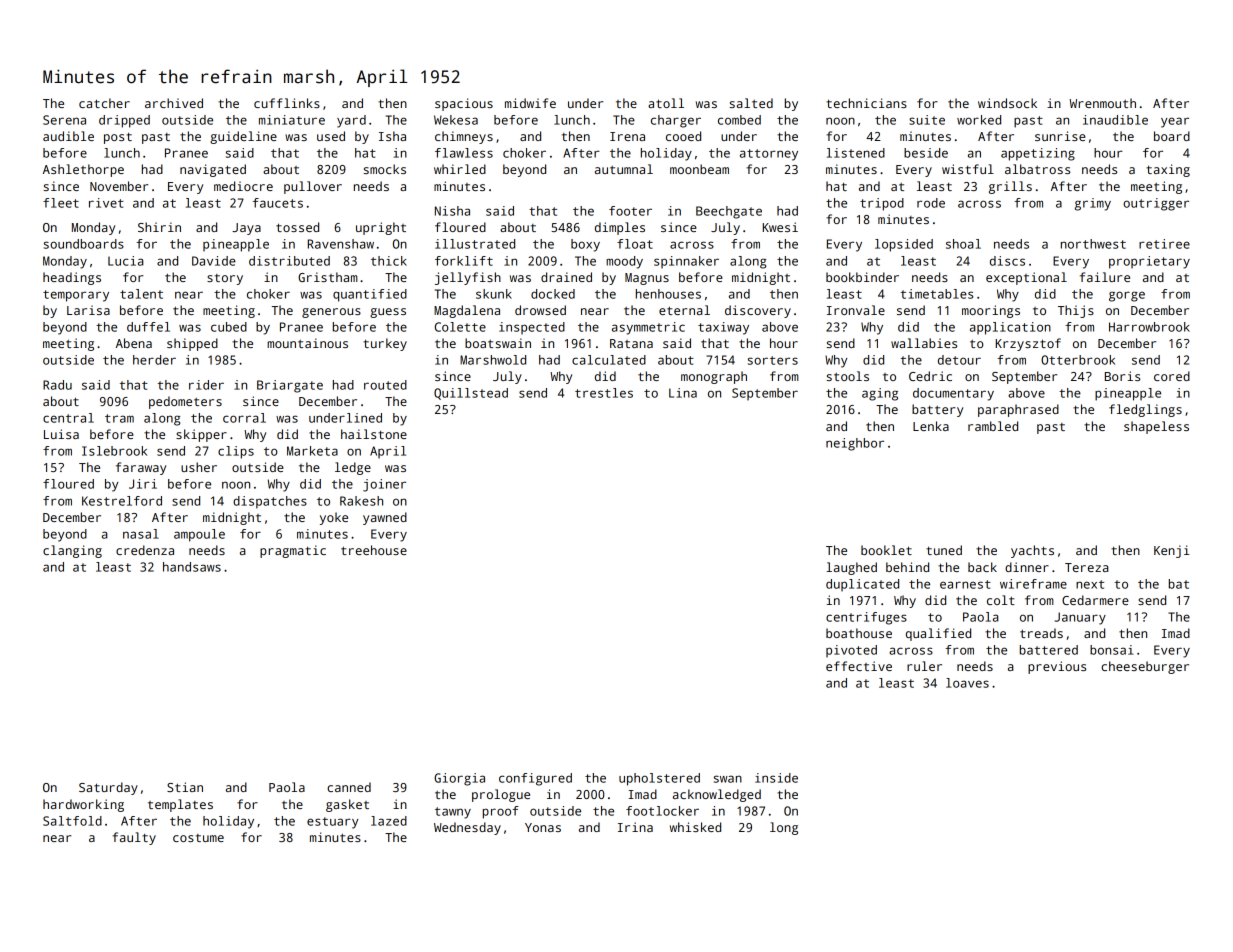 This screenshot has width=1233, height=952. I want to click on laughed, so click(851, 568).
